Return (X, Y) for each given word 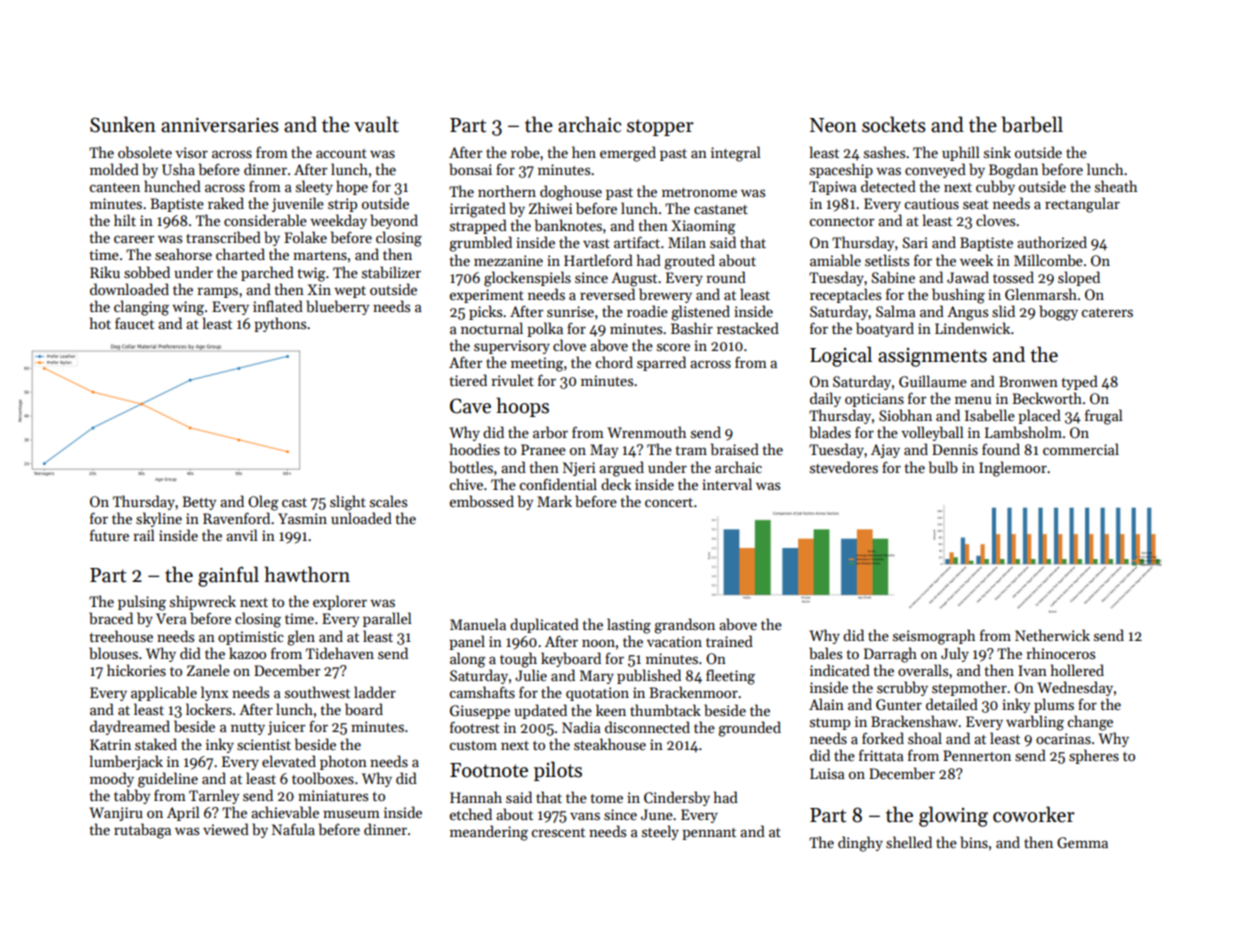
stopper (660, 127)
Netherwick (1052, 635)
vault (376, 124)
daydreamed (130, 727)
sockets (894, 124)
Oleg (263, 503)
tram (691, 450)
